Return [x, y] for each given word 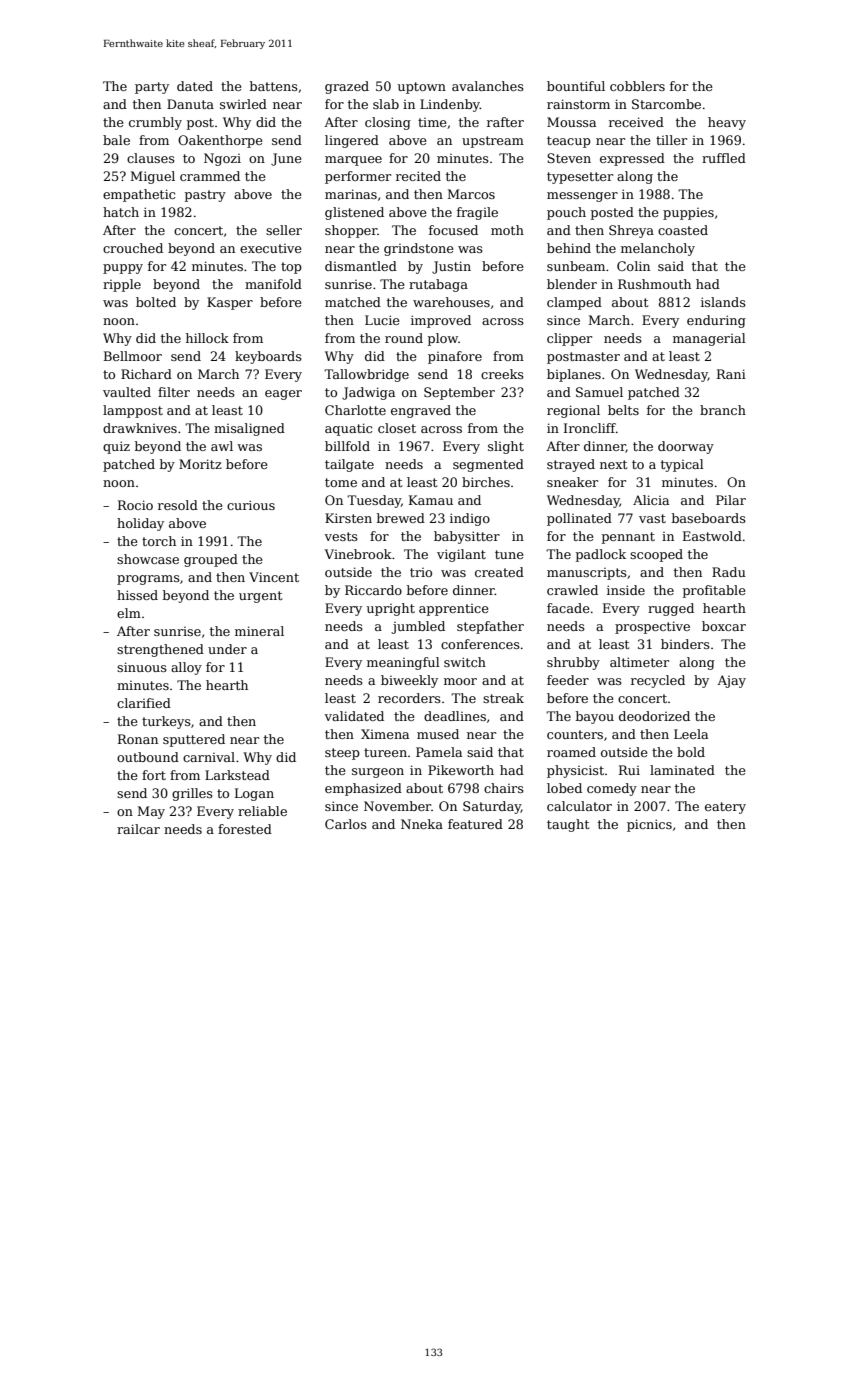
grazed [347, 87]
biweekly [409, 681]
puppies [688, 214]
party [152, 88]
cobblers [637, 86]
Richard [146, 374]
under [227, 649]
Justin [451, 267]
